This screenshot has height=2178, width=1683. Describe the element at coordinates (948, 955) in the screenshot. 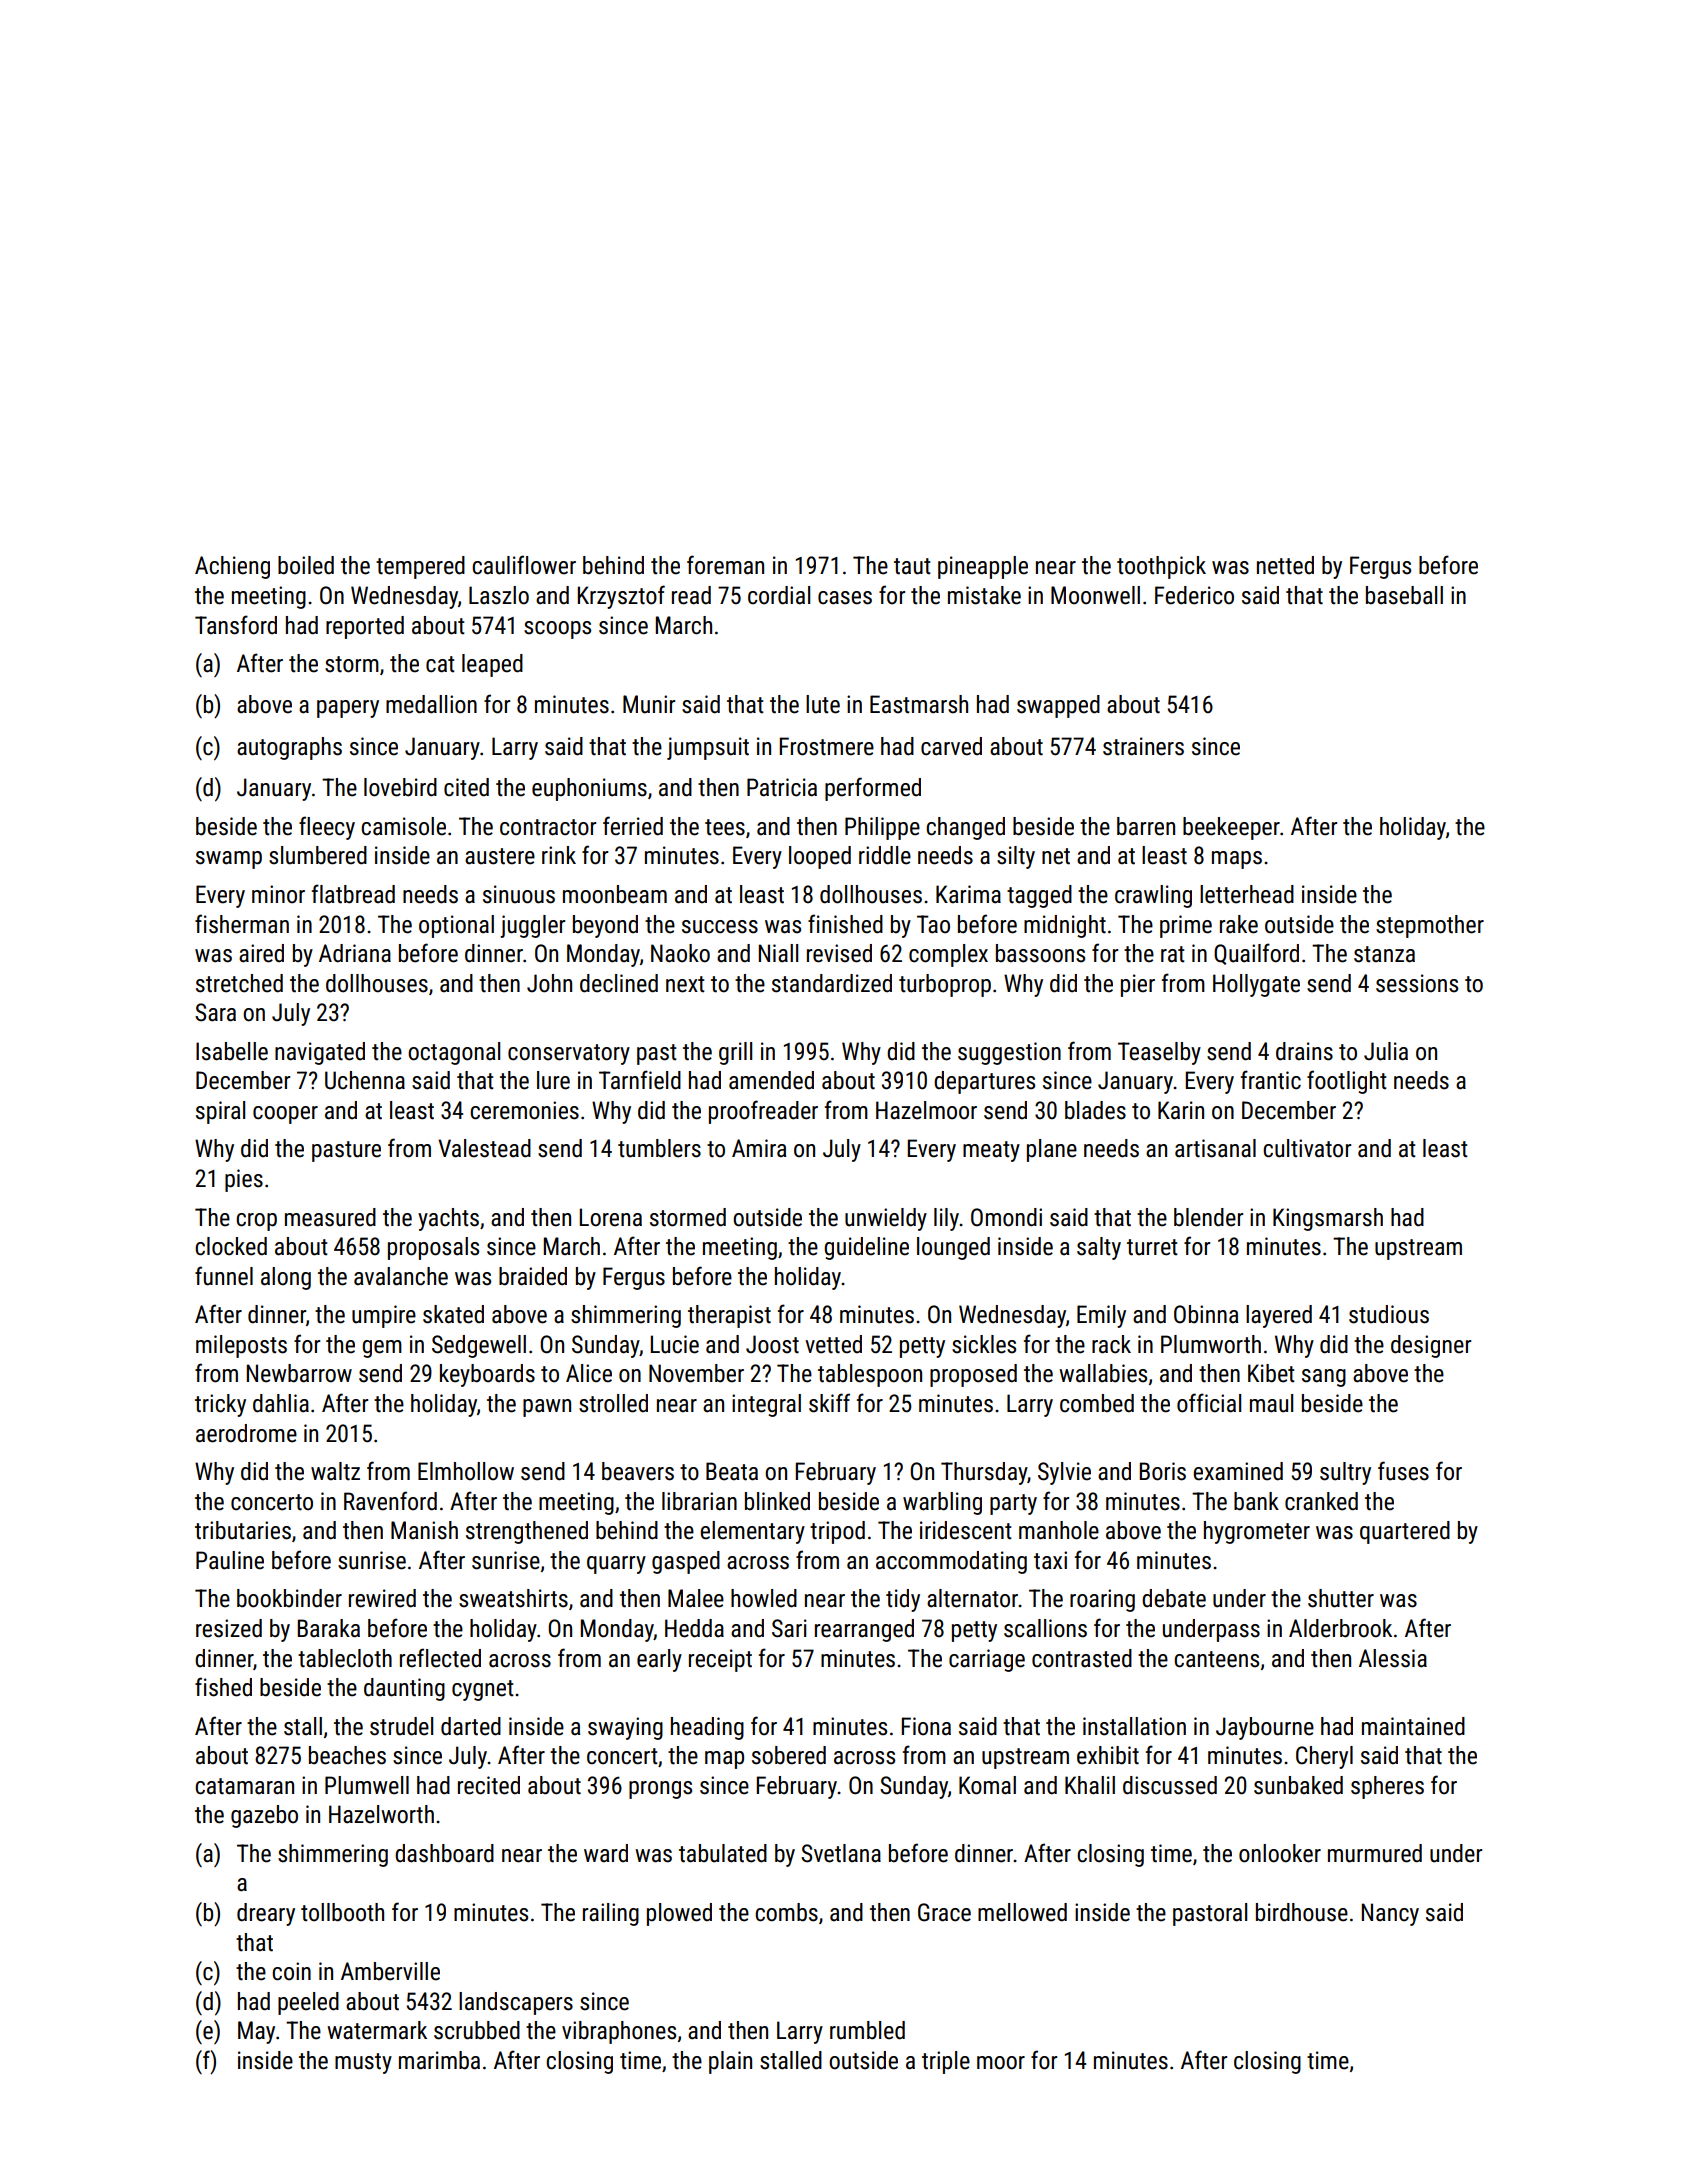

I see `complex` at that location.
